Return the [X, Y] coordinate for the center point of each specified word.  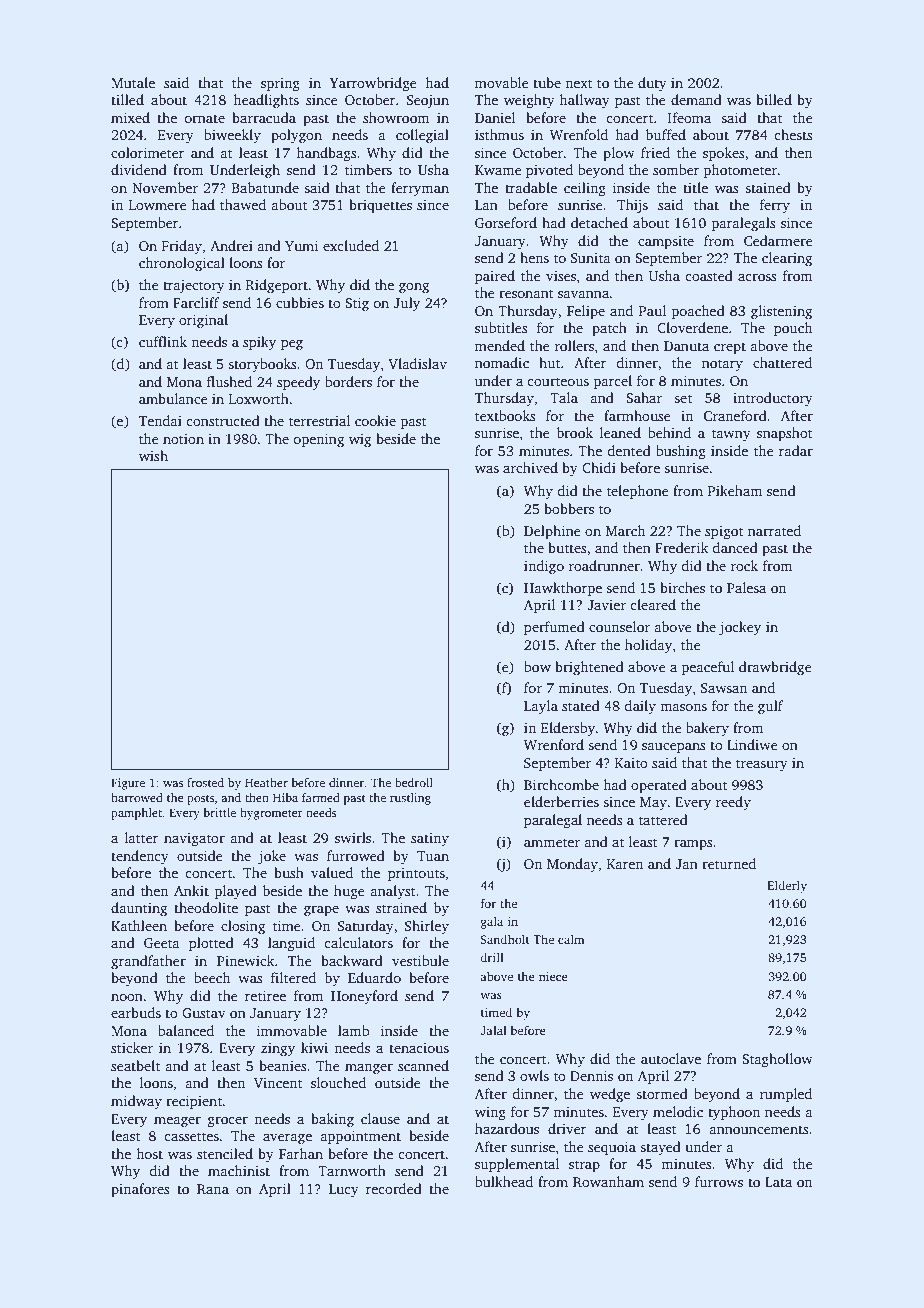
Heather [266, 782]
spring [280, 85]
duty [652, 84]
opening [318, 440]
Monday [572, 865]
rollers [574, 345]
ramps [693, 845]
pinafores [140, 1190]
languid [291, 944]
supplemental [517, 1165]
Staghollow [777, 1060]
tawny [731, 435]
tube [547, 82]
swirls [353, 837]
